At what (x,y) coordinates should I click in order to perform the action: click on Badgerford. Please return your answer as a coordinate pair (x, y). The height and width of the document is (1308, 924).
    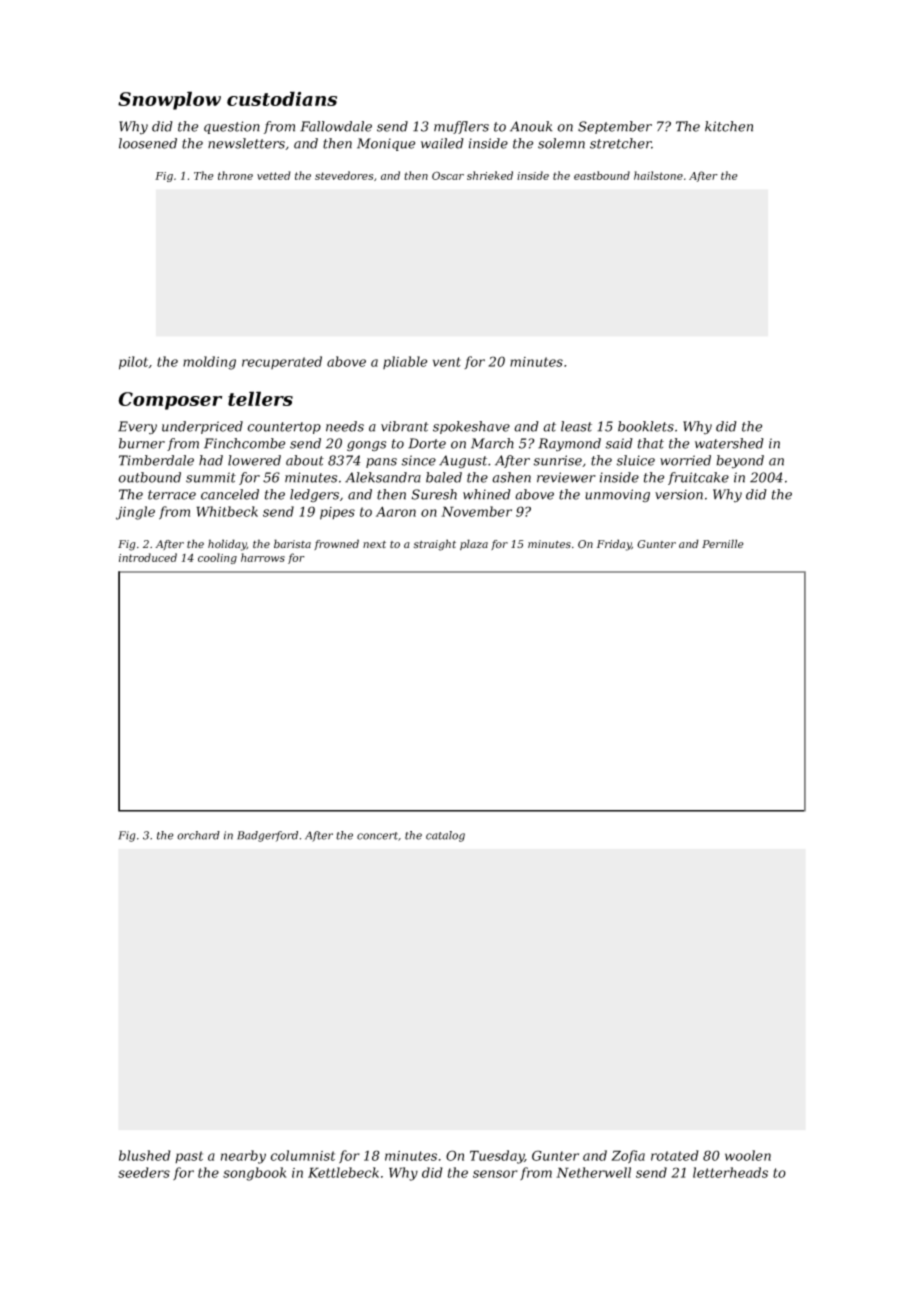
    Looking at the image, I should click on (267, 836).
